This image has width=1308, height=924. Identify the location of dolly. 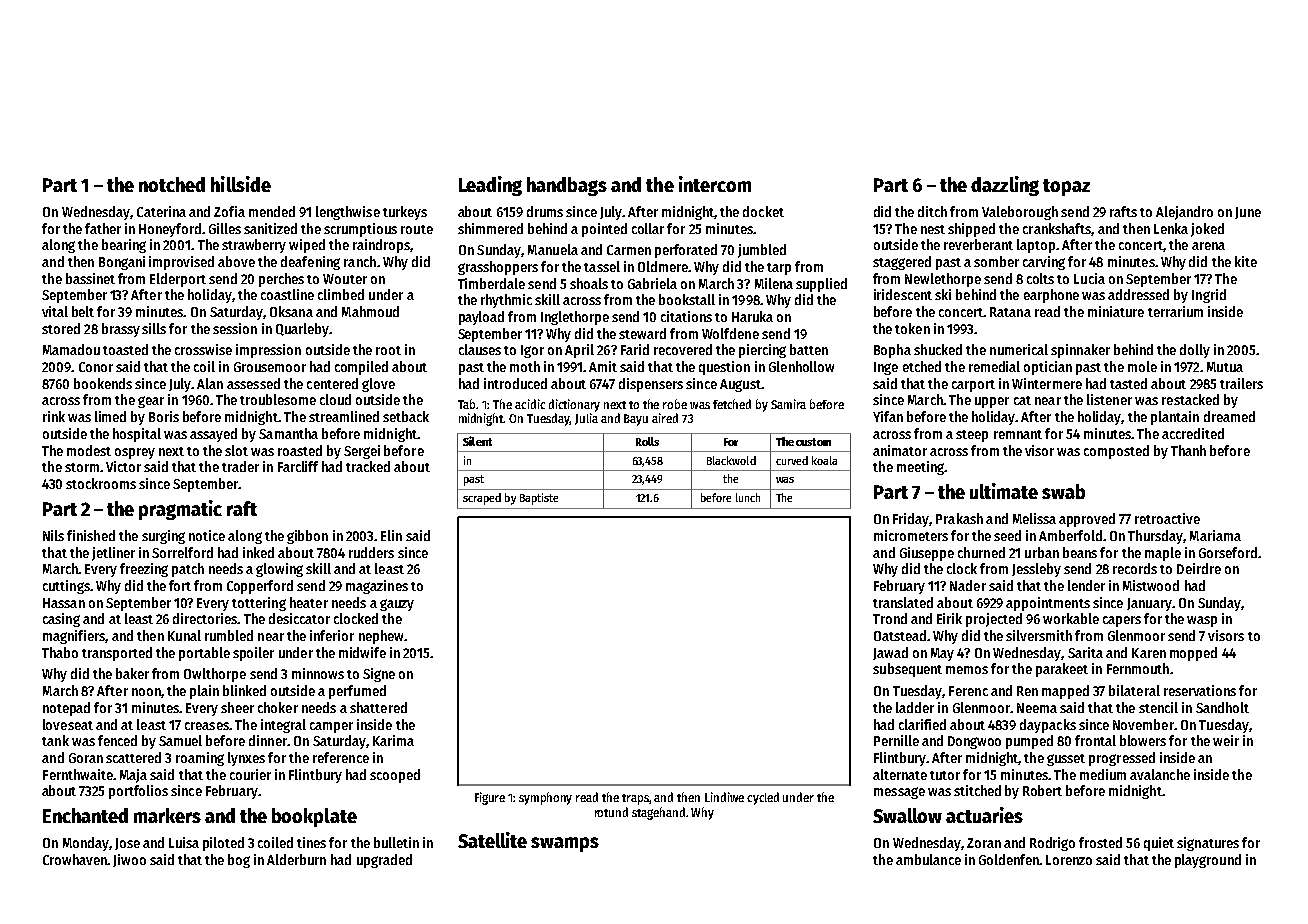
(1195, 351).
